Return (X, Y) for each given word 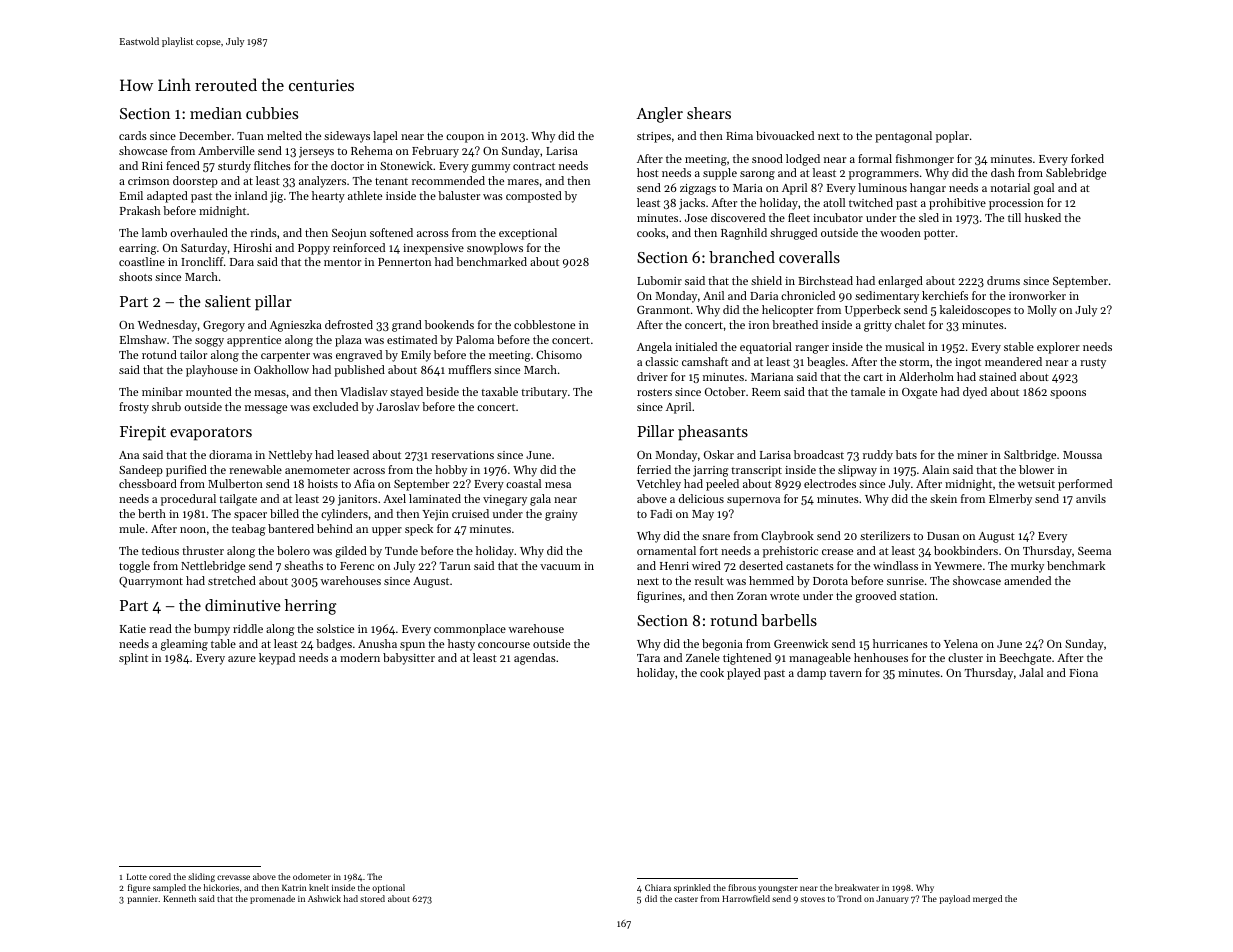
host (648, 172)
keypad (277, 659)
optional (388, 888)
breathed (795, 324)
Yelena (961, 643)
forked (1087, 158)
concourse (504, 645)
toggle (134, 567)
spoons (1068, 394)
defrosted (349, 324)
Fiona (1083, 673)
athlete (365, 195)
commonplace (470, 630)
